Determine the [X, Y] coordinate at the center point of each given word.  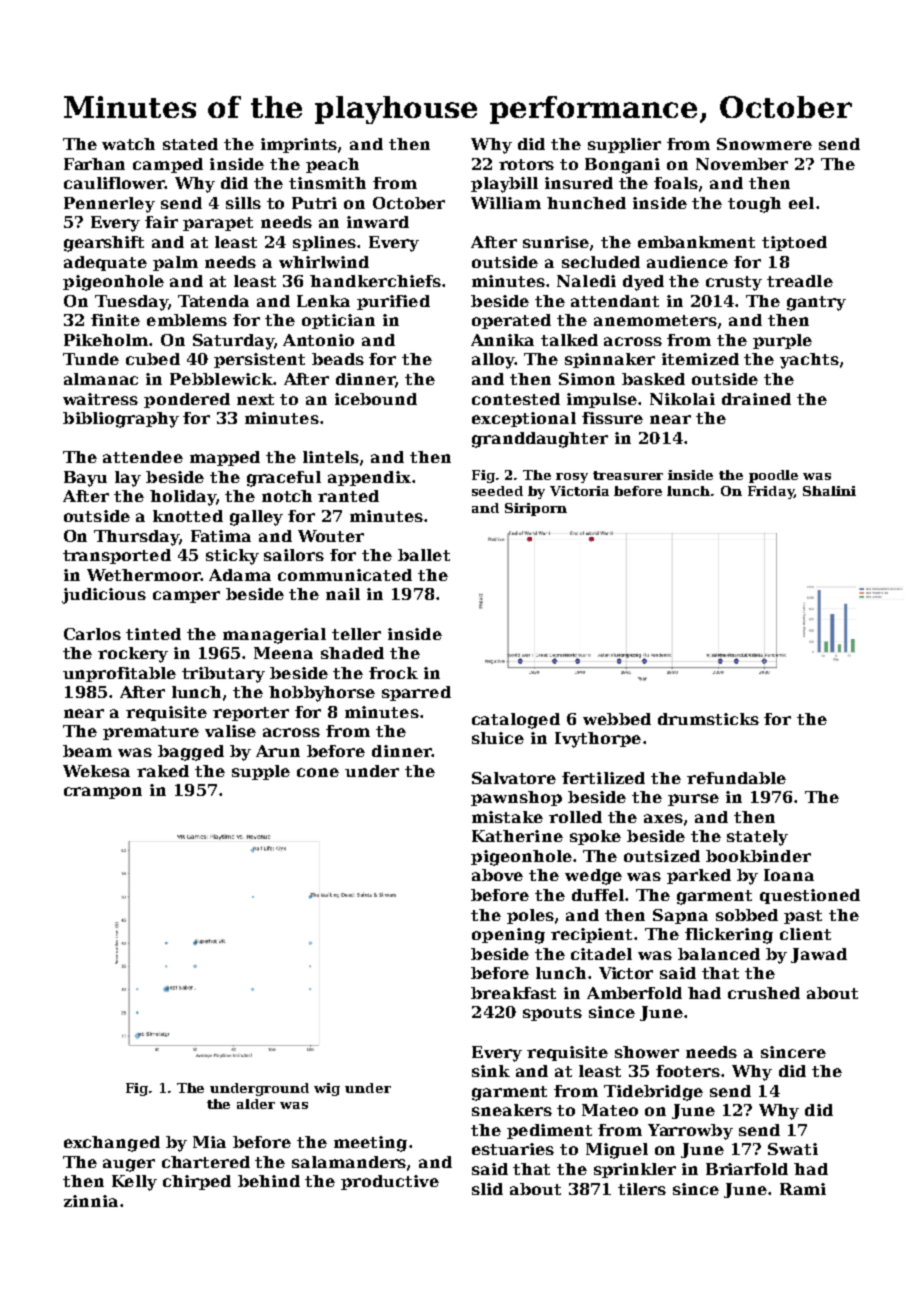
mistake [507, 817]
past [803, 917]
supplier [624, 145]
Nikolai [682, 399]
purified [393, 302]
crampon [103, 793]
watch [128, 144]
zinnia [91, 1201]
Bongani [622, 166]
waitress [100, 399]
